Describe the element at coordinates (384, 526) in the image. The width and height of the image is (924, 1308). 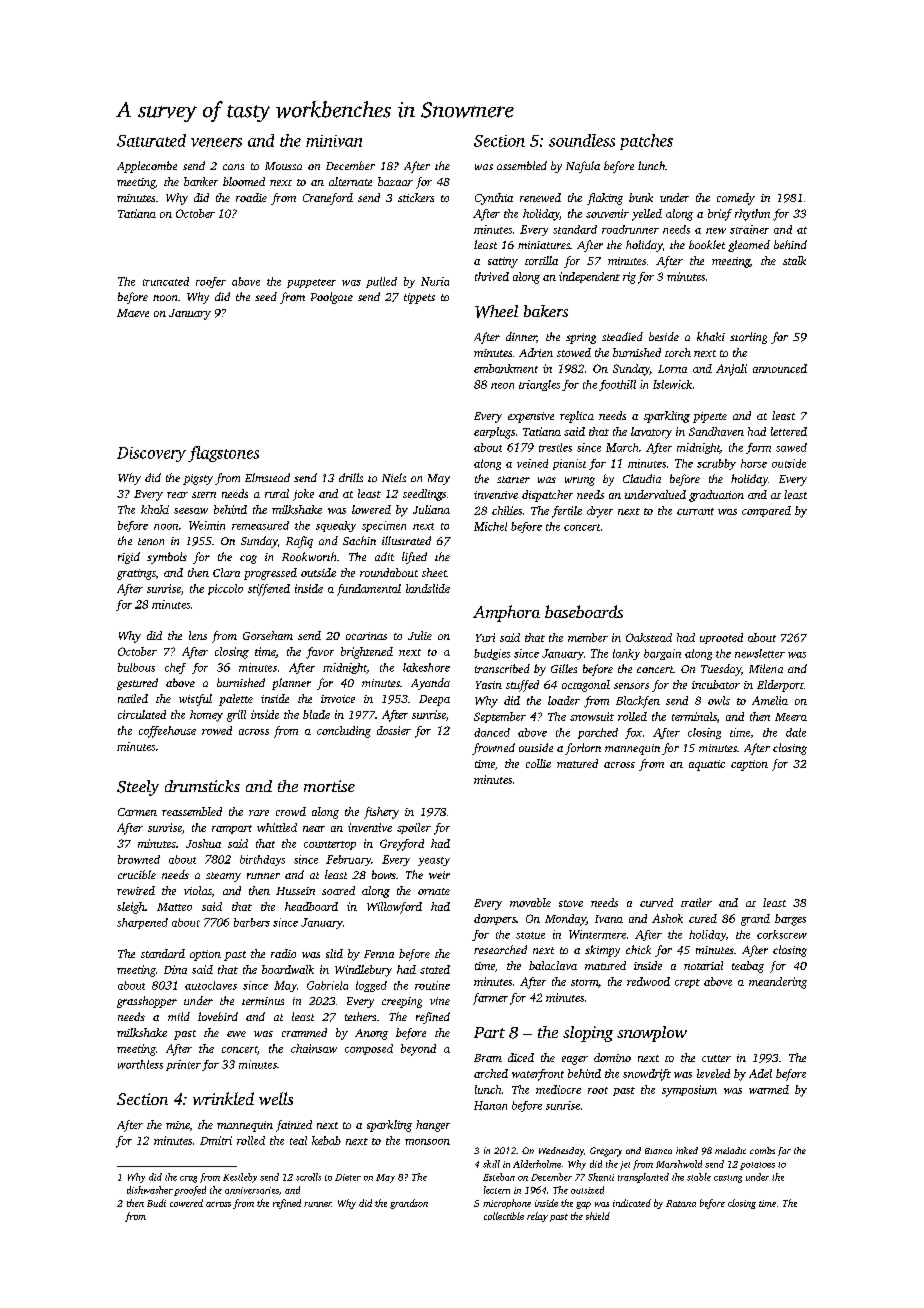
I see `specimen` at that location.
